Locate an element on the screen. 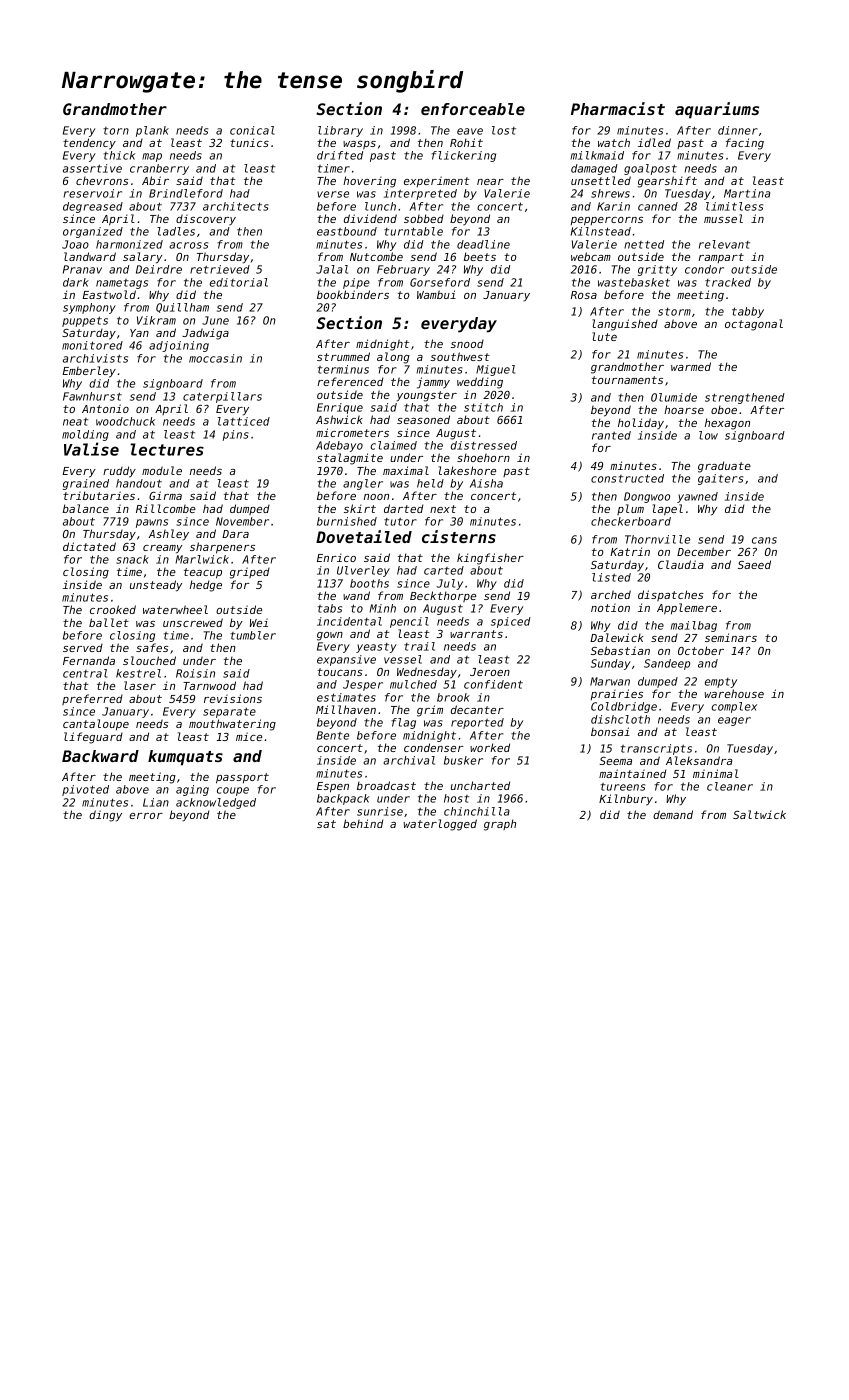 The height and width of the screenshot is (1400, 849). Pharmacist is located at coordinates (618, 108).
